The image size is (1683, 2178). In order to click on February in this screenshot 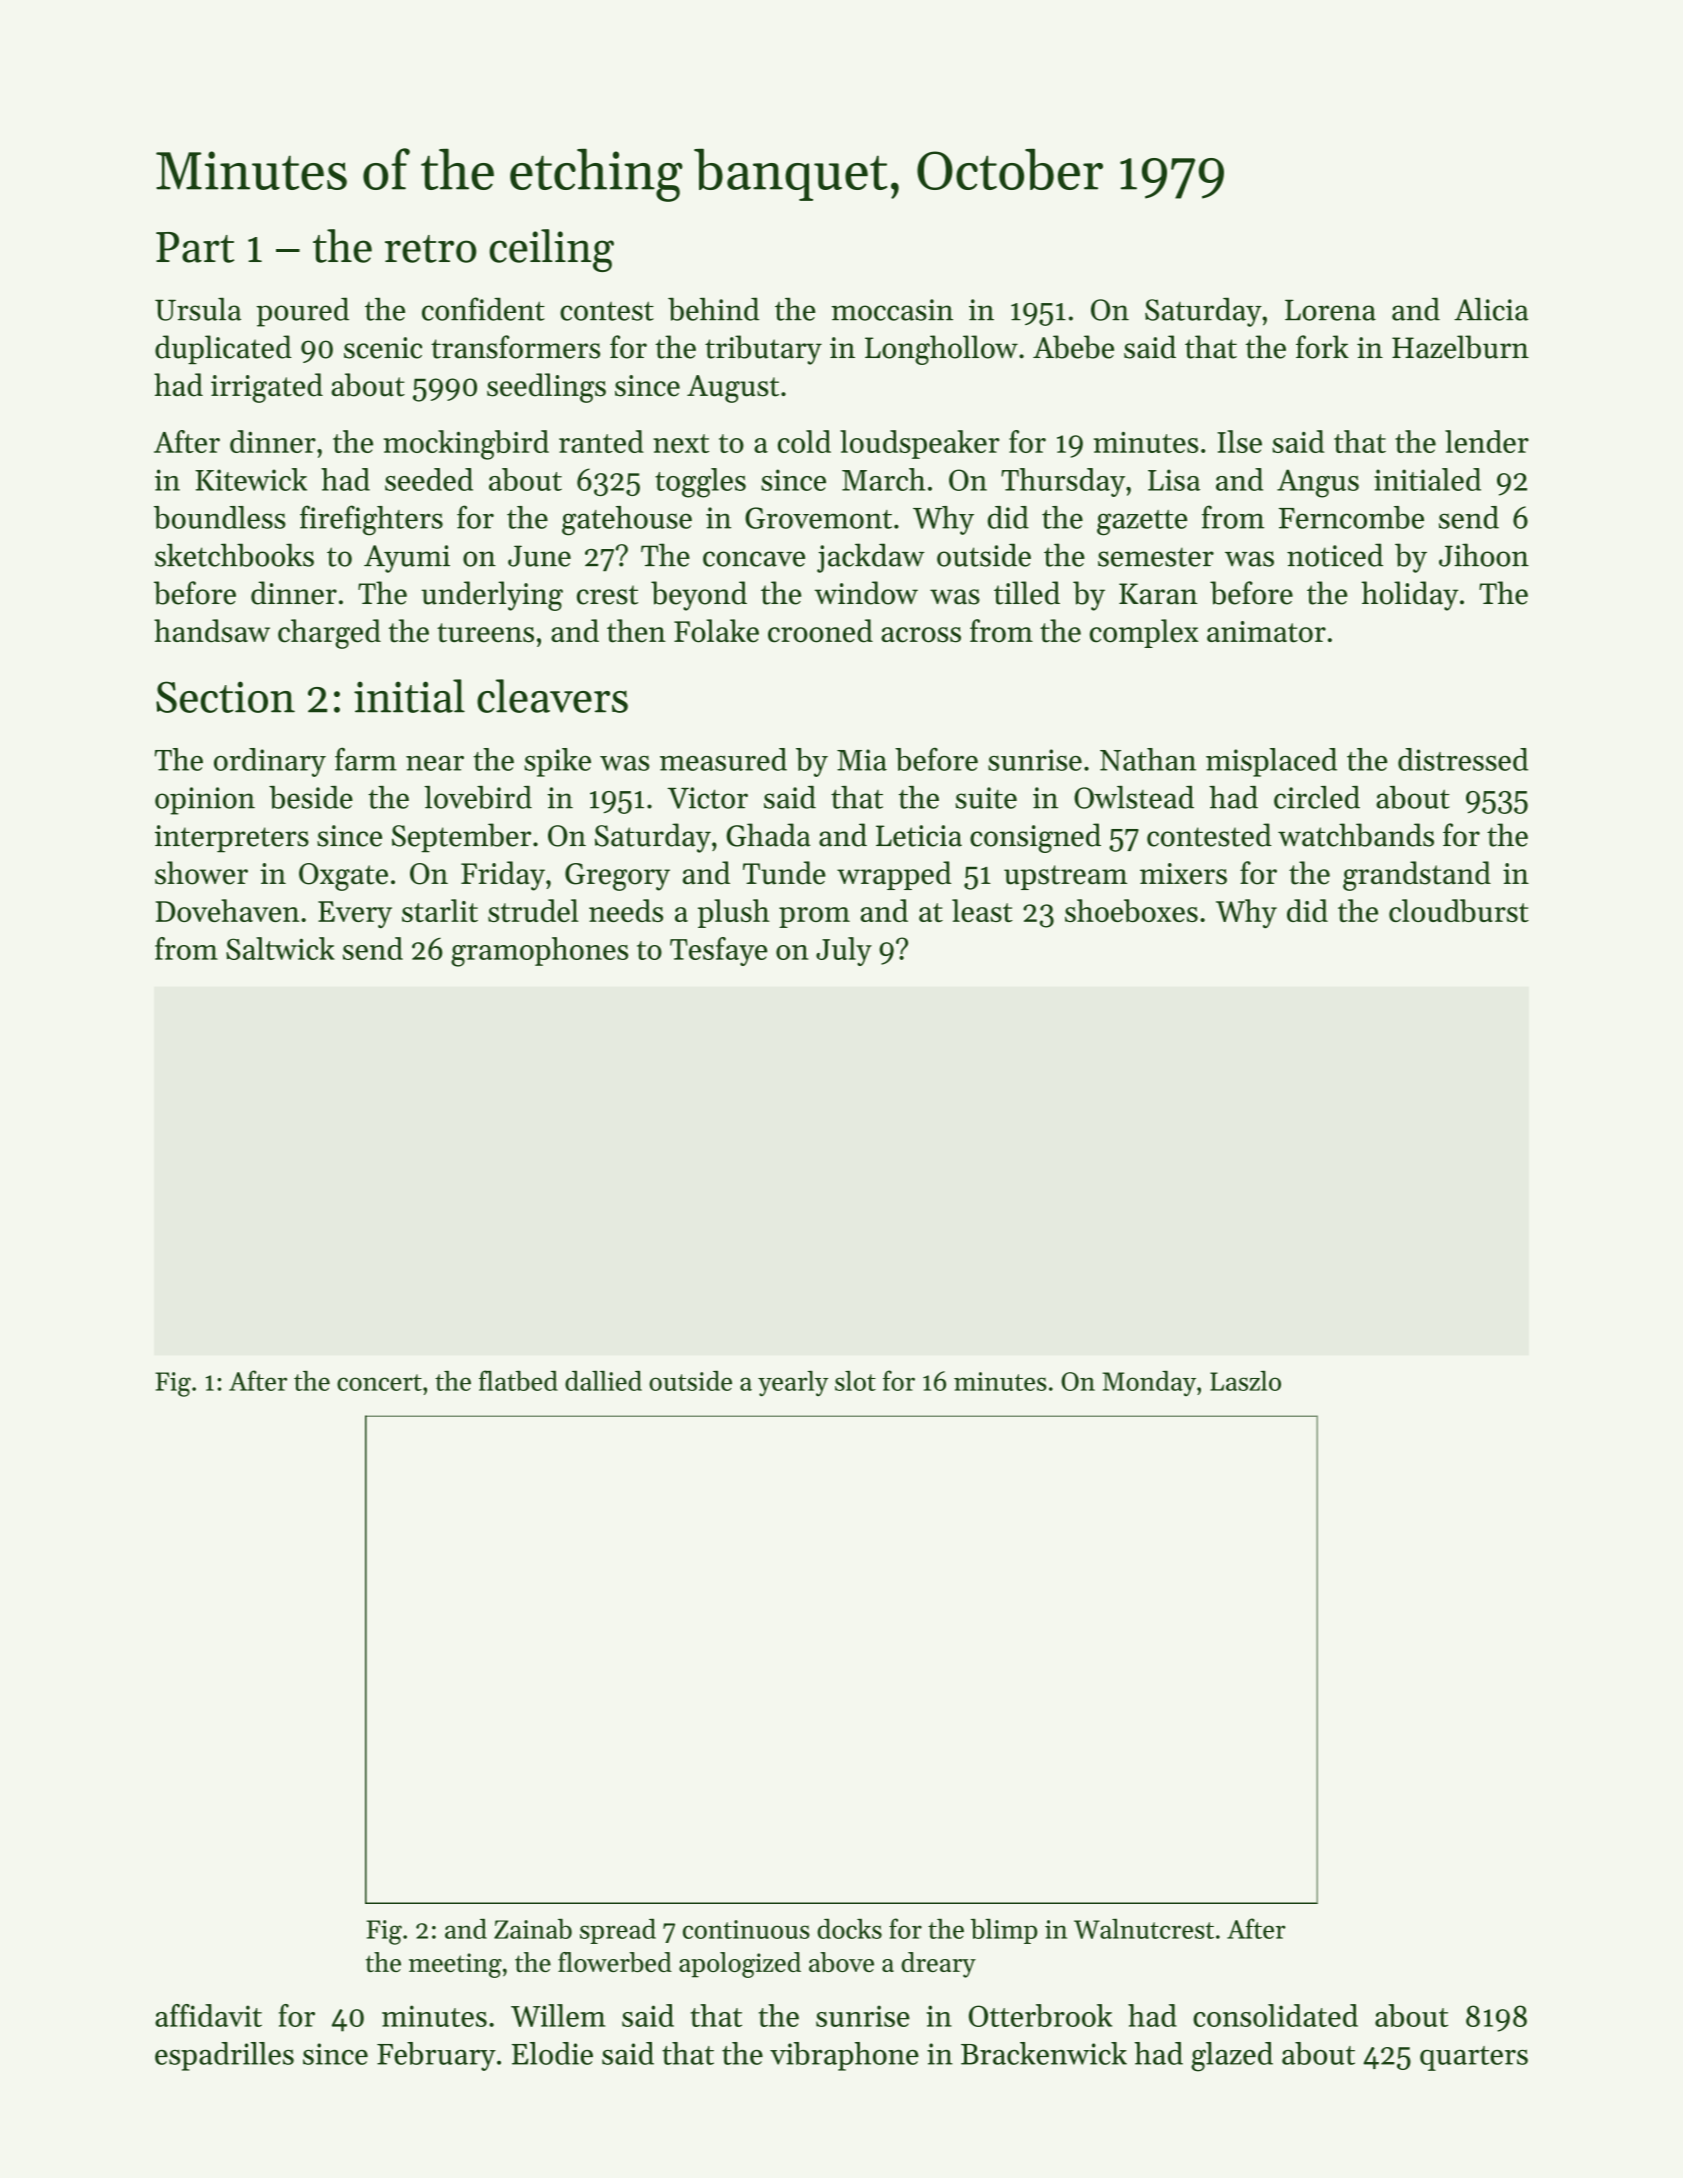, I will do `click(436, 2056)`.
